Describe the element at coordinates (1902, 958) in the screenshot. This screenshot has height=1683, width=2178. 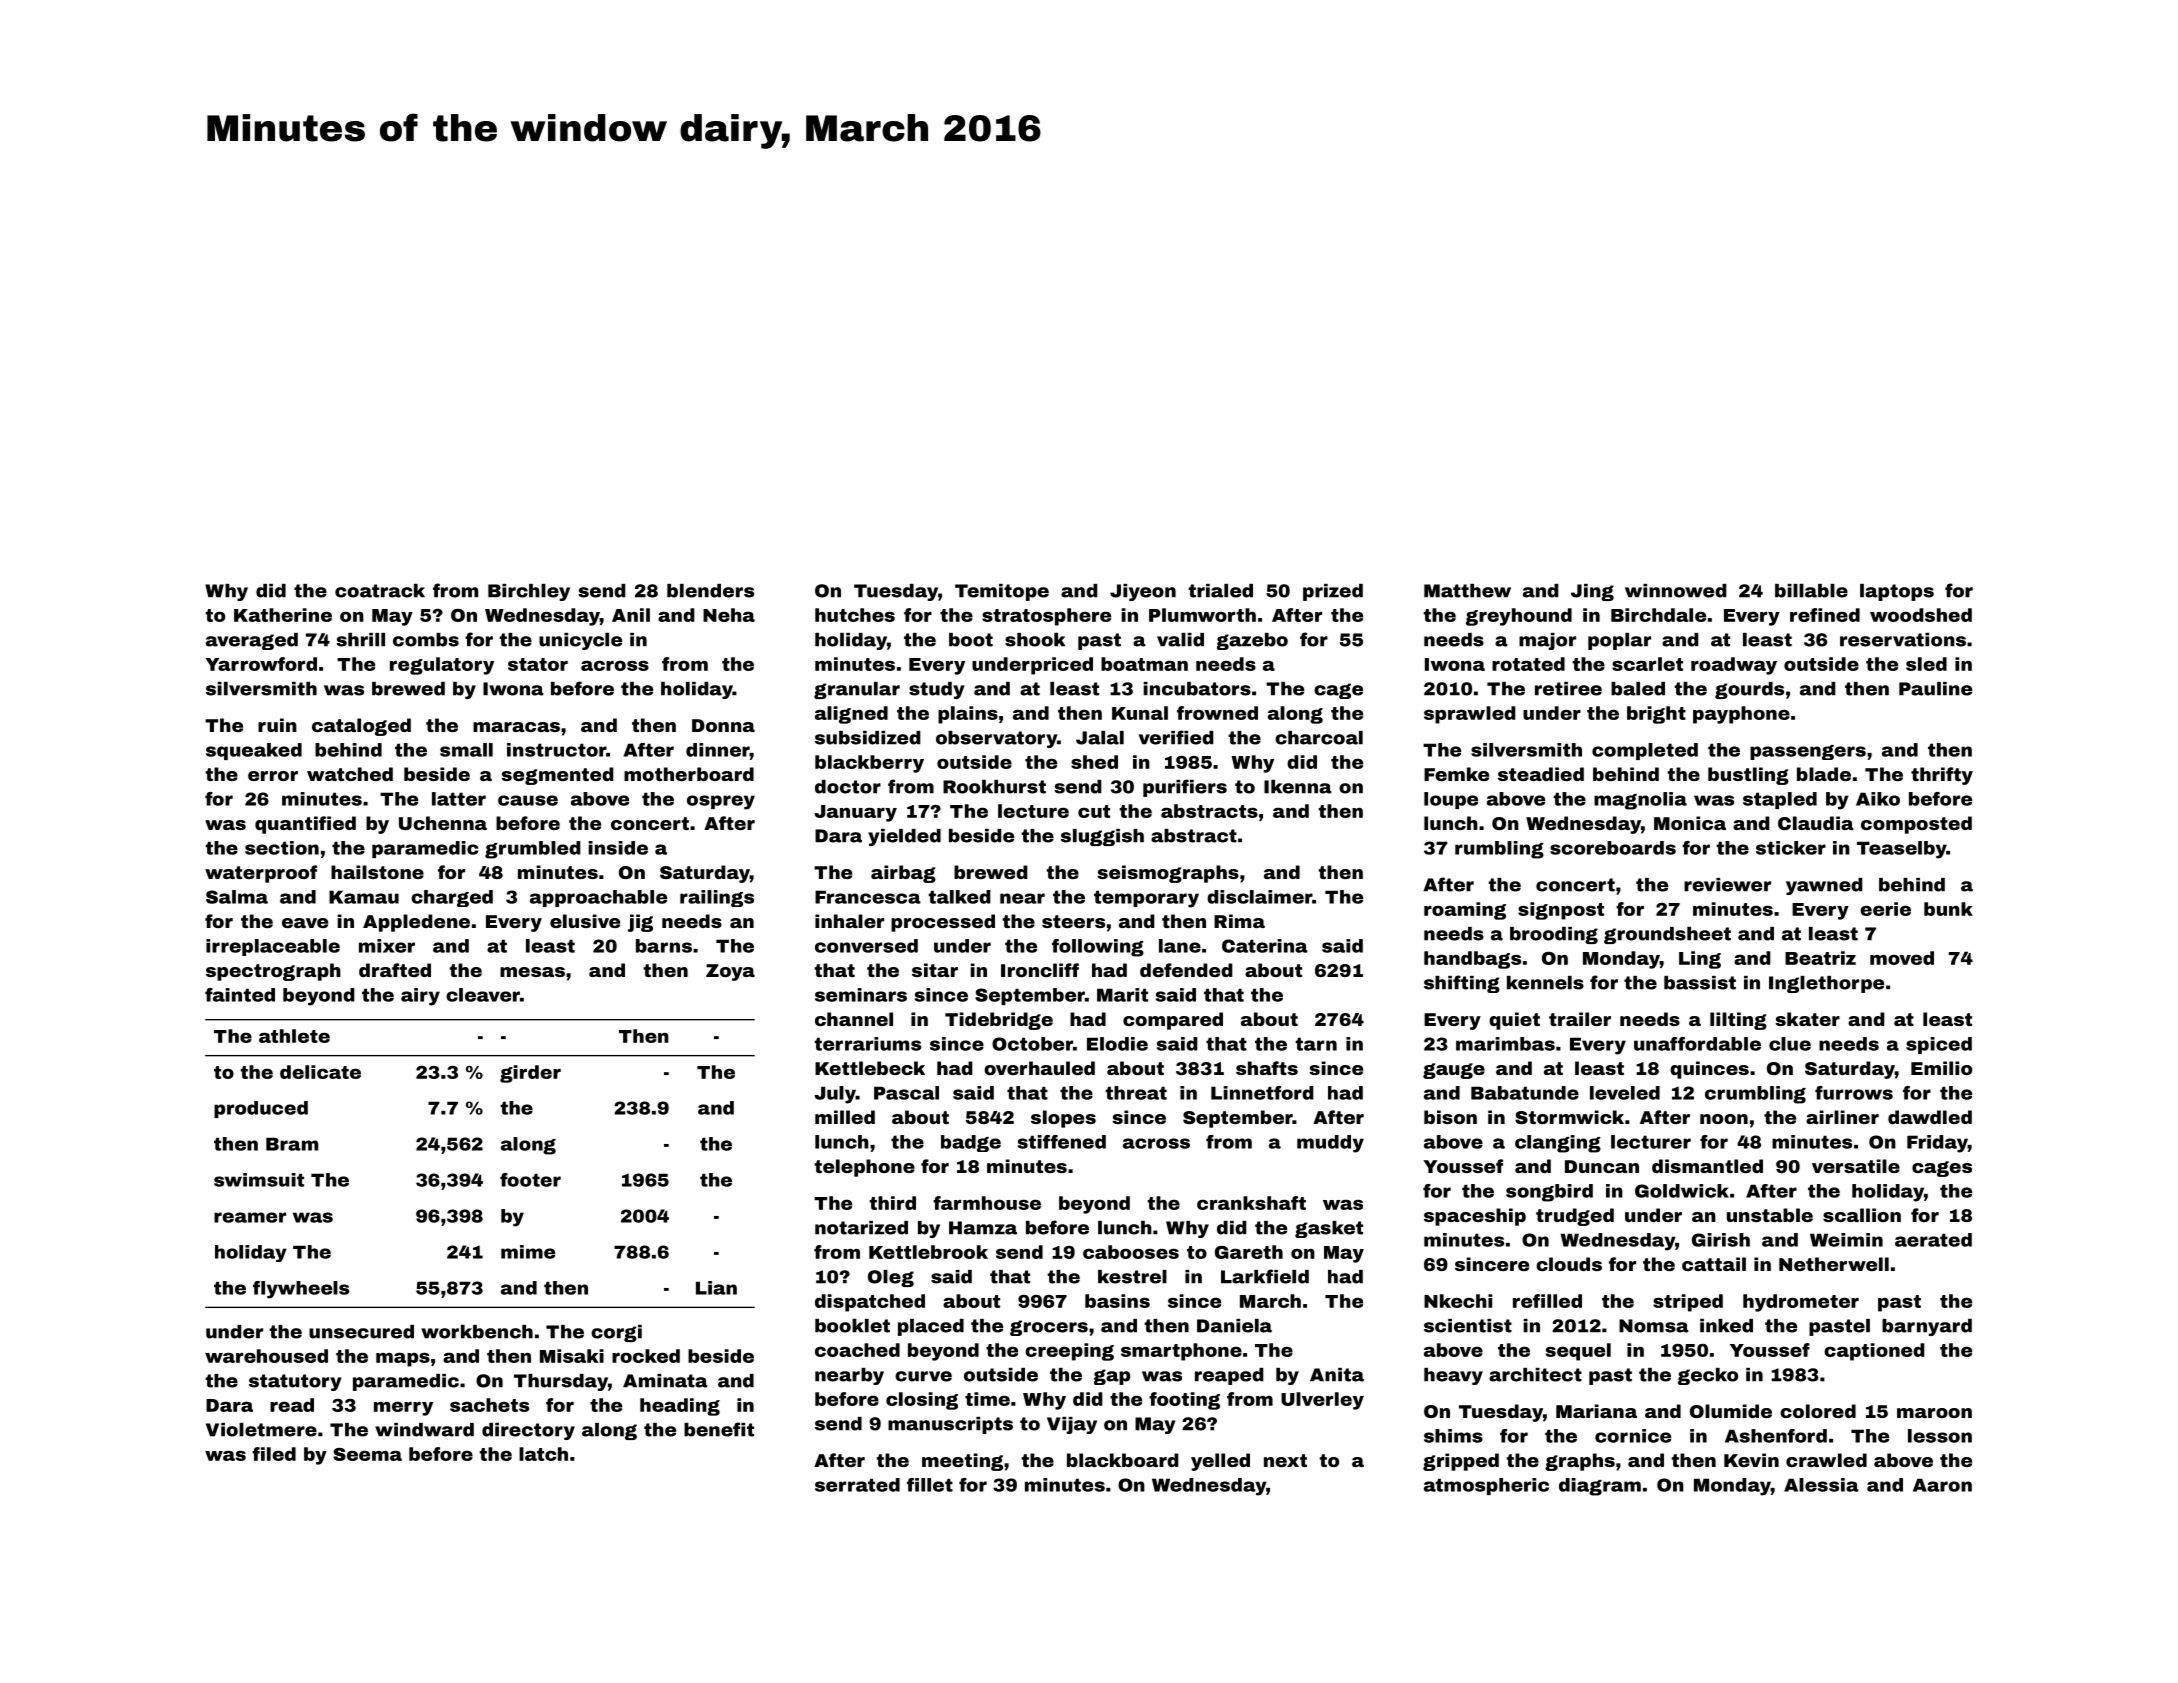
I see `moved` at that location.
